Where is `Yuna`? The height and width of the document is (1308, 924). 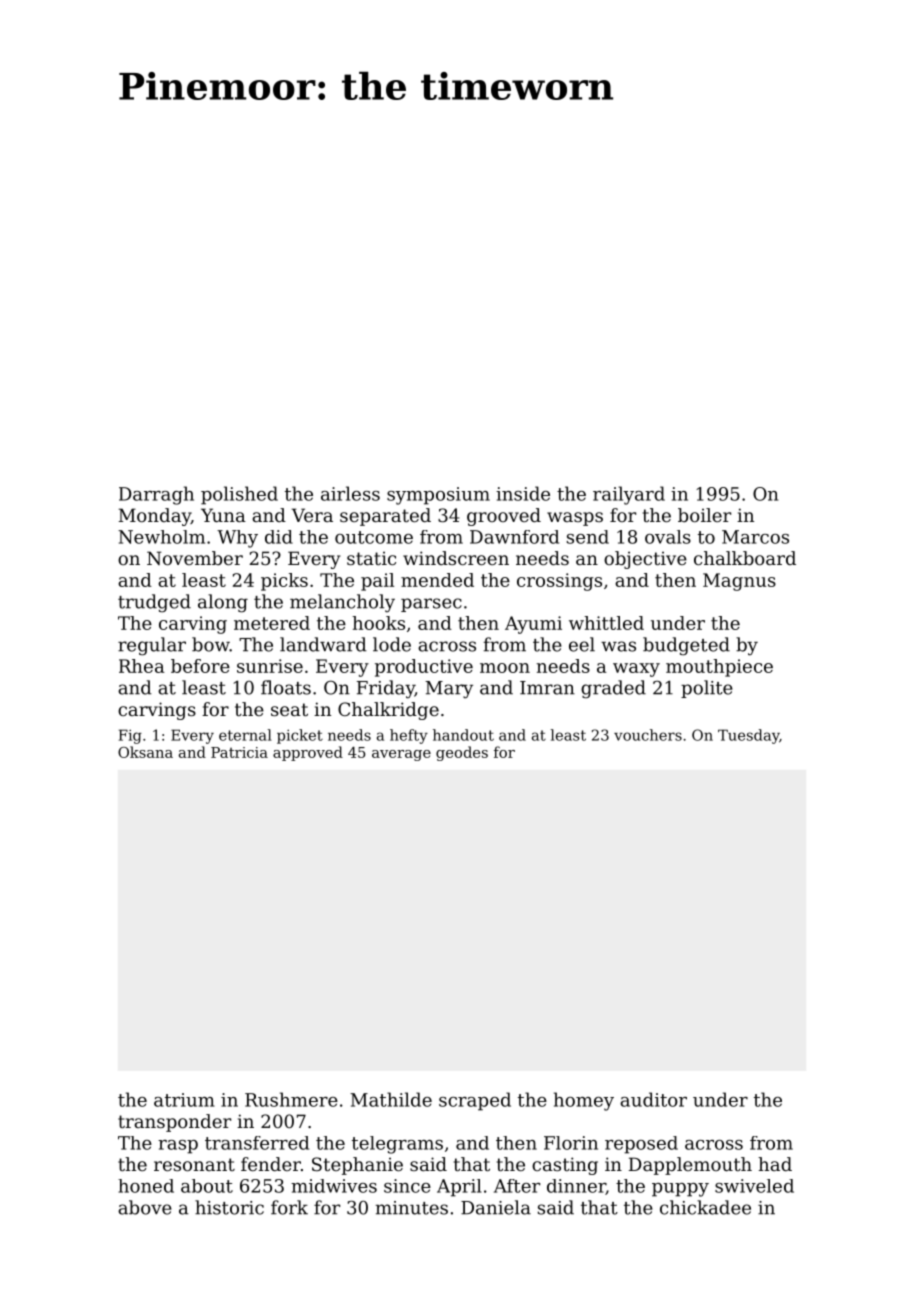
Yuna is located at coordinates (223, 515).
